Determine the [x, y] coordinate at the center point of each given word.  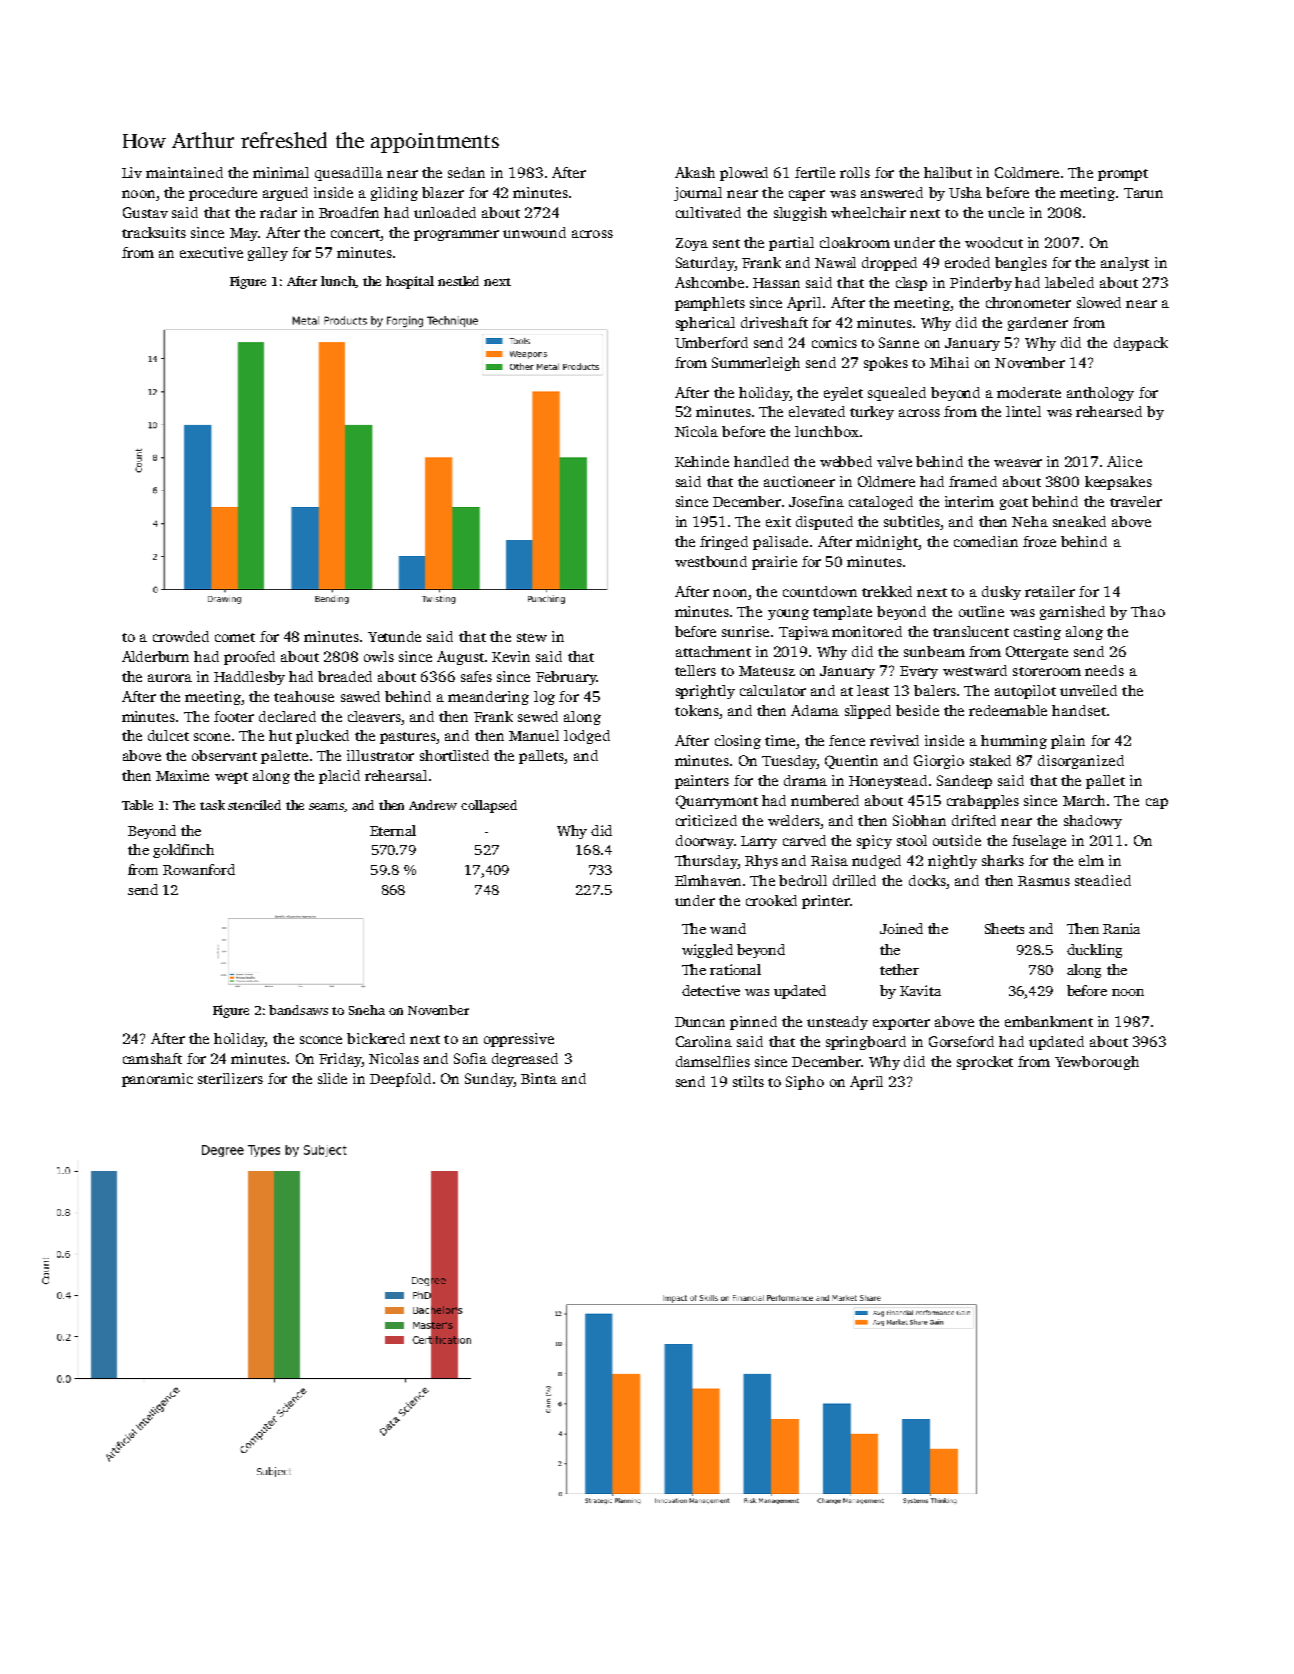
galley [268, 254]
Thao [1148, 611]
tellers [695, 670]
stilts [748, 1081]
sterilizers [230, 1078]
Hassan [776, 283]
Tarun [1143, 193]
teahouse [304, 696]
